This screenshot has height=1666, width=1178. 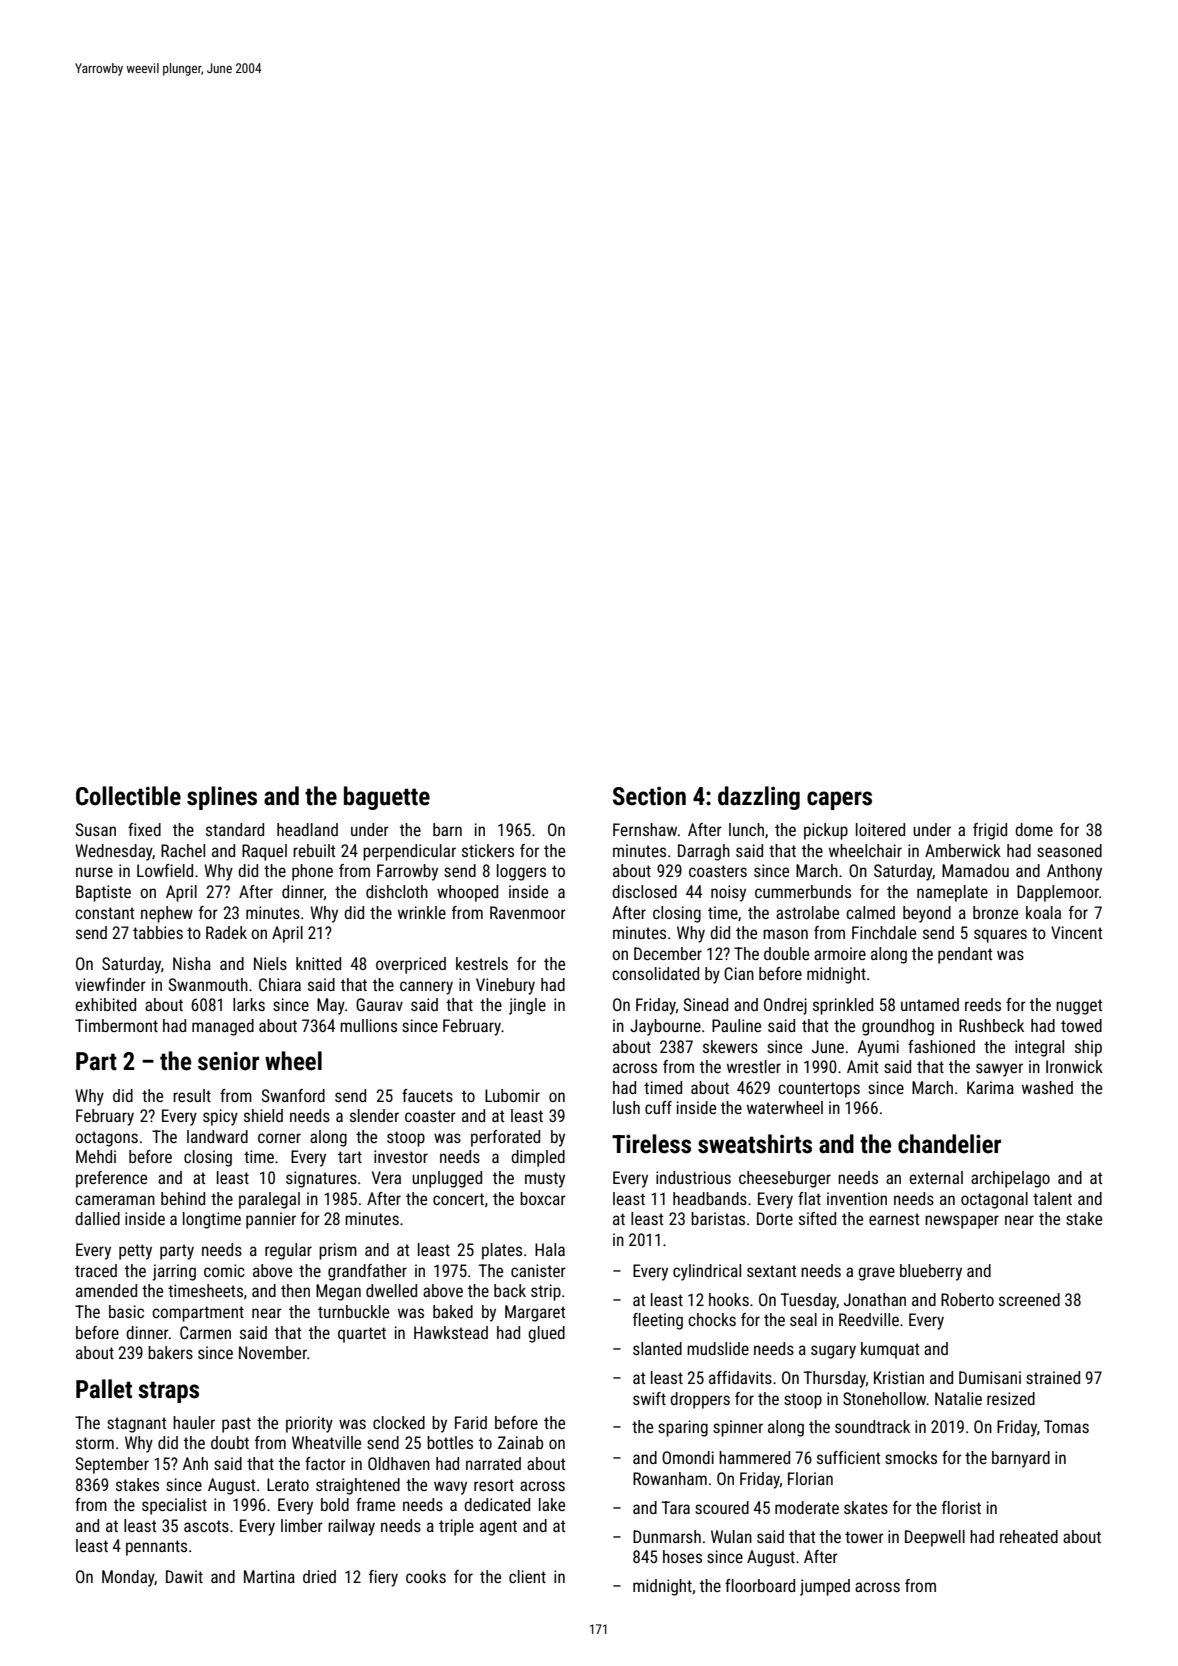 I want to click on Timbermont, so click(x=116, y=1025).
